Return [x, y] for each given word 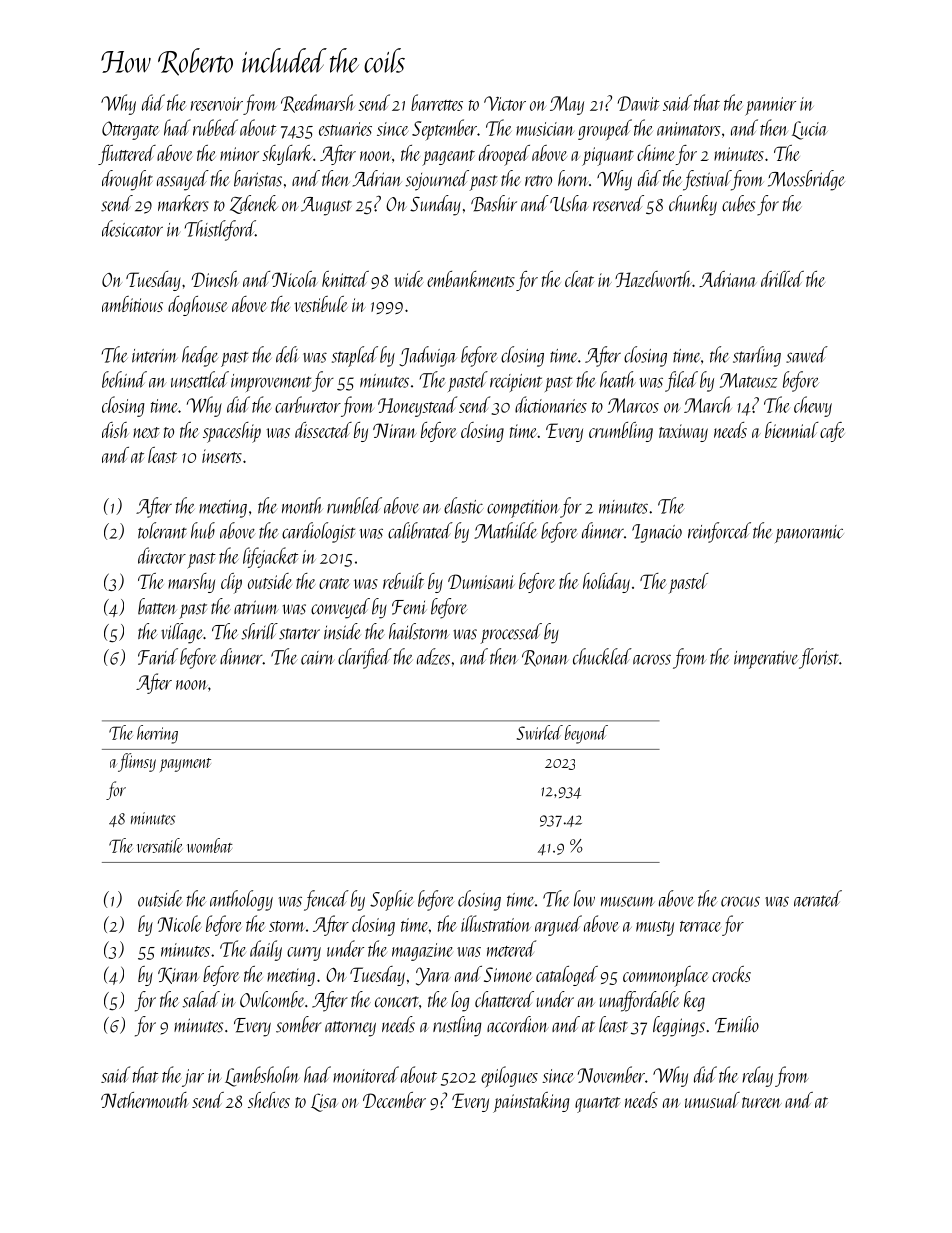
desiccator [132, 228]
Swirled [540, 732]
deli [287, 354]
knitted [345, 279]
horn [573, 178]
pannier [770, 106]
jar [193, 1078]
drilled [782, 279]
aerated [818, 898]
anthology [241, 900]
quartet [597, 1105]
